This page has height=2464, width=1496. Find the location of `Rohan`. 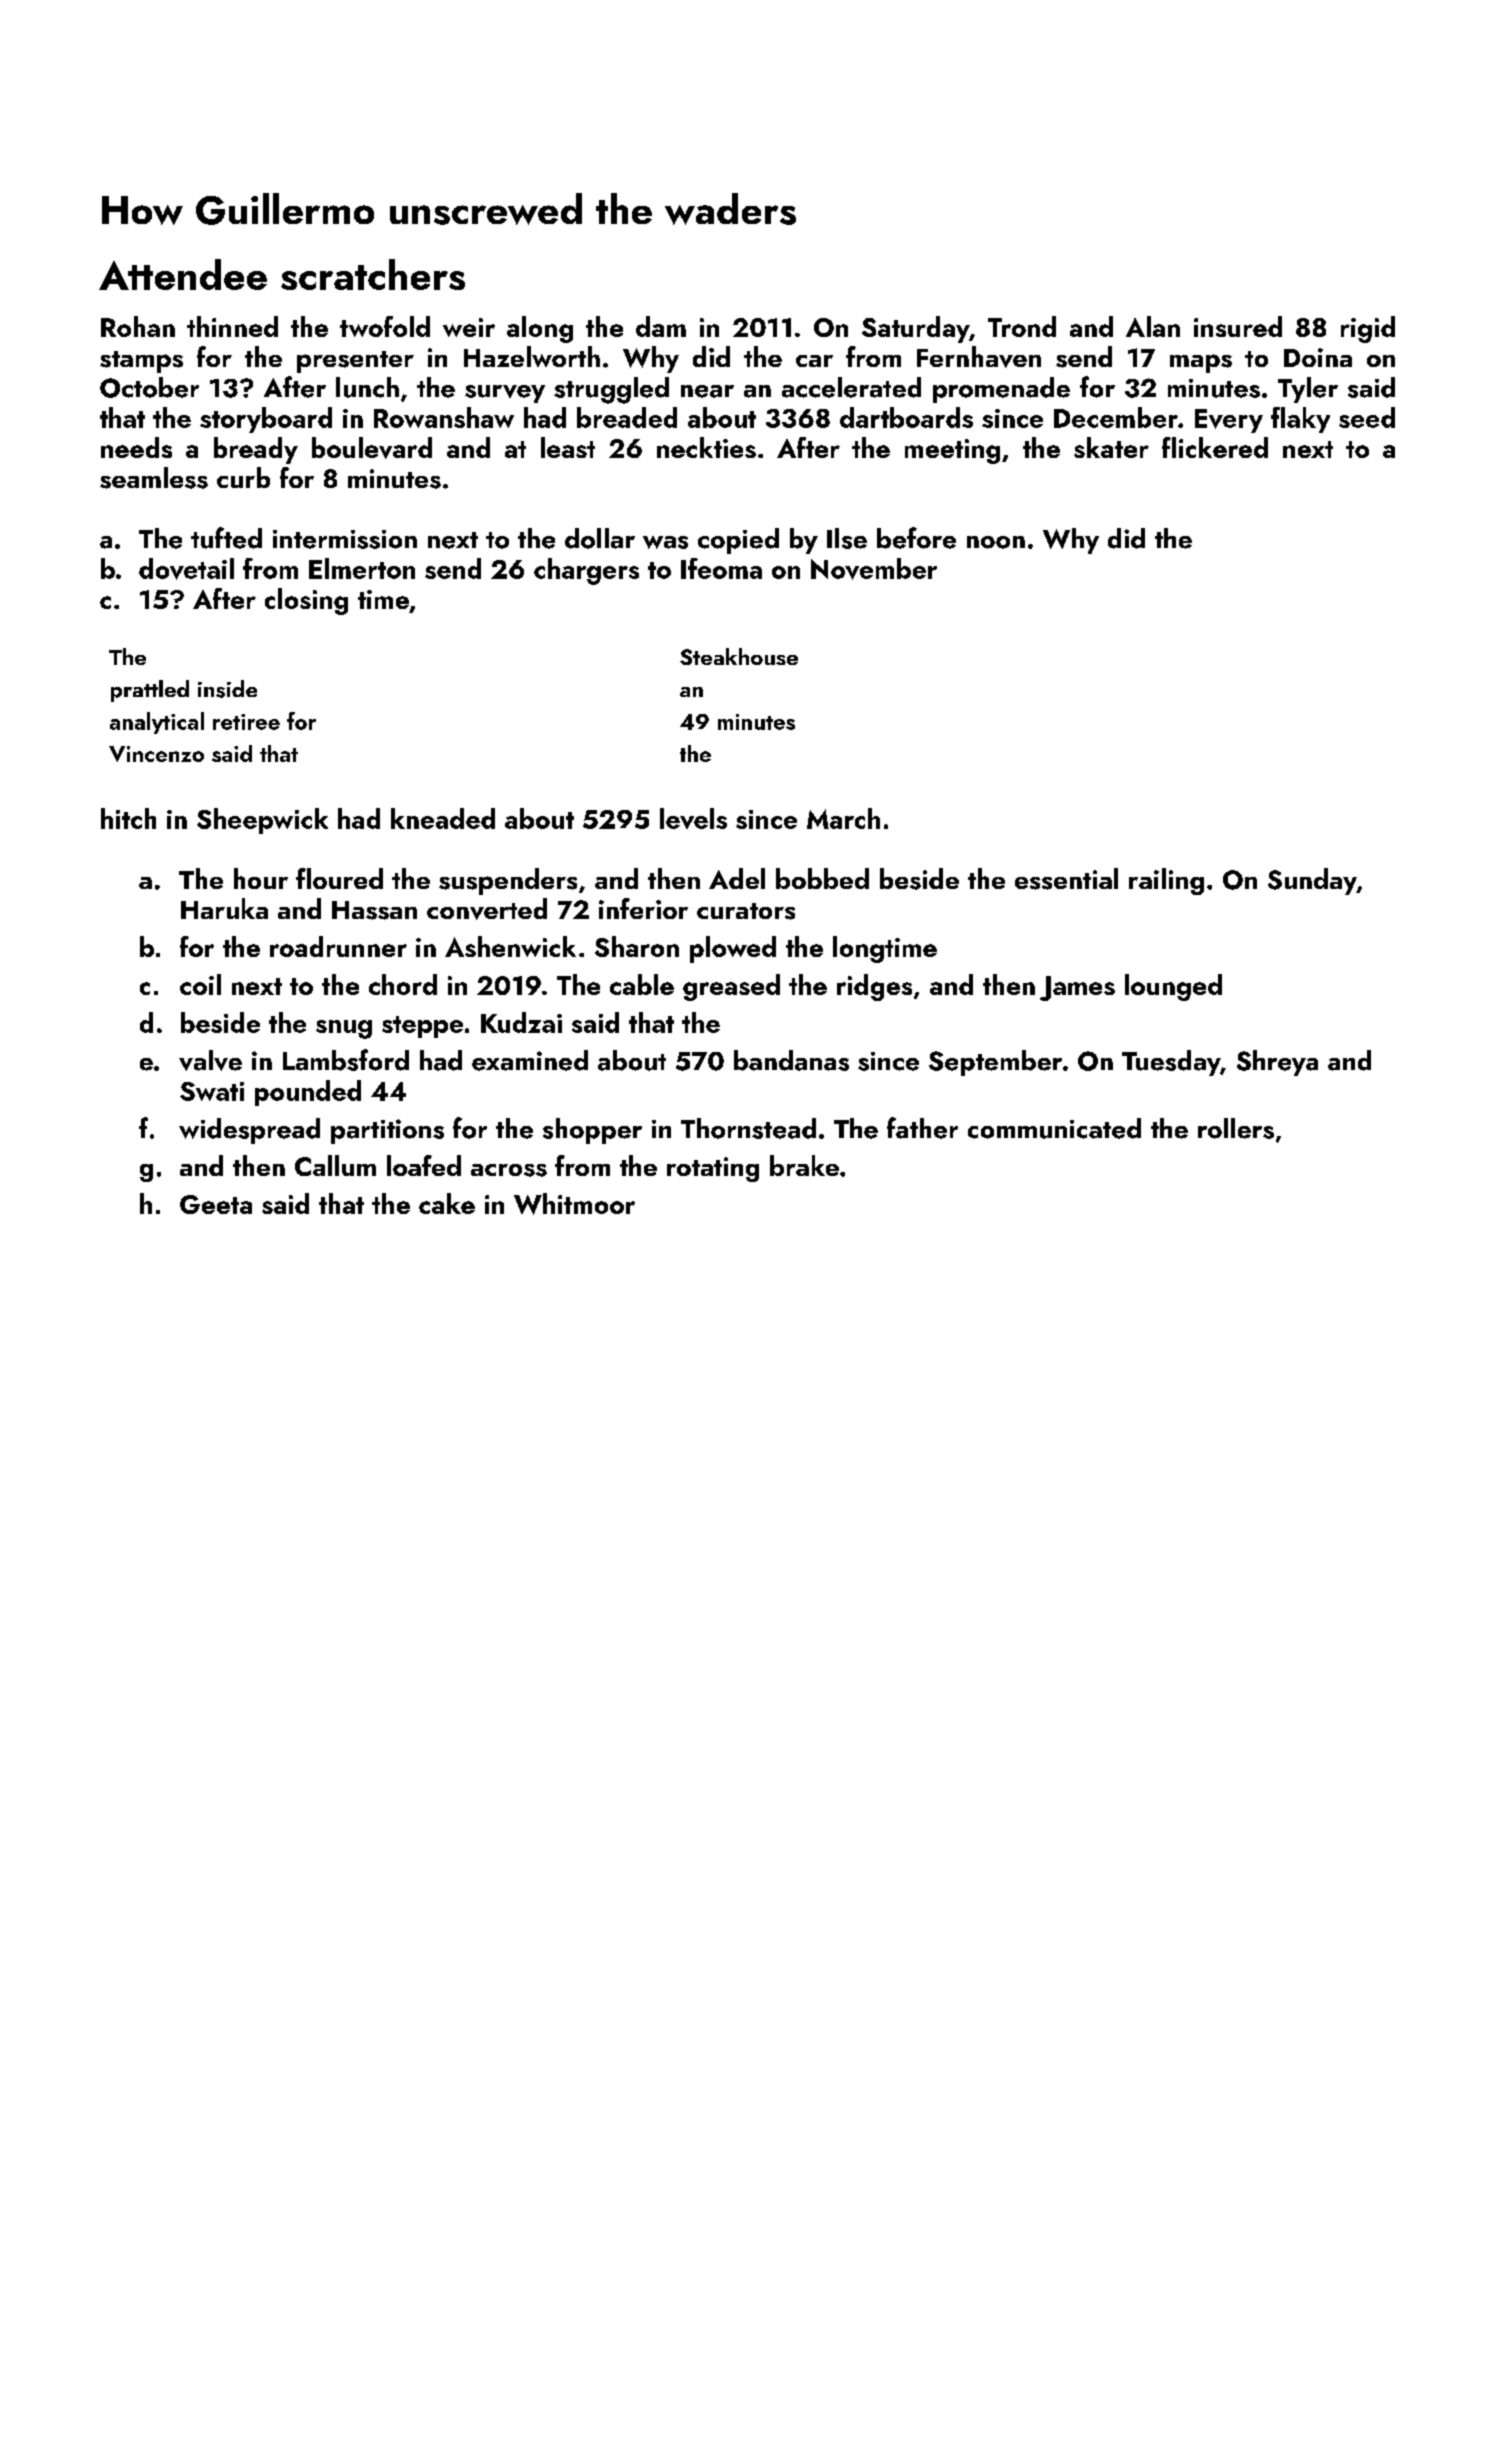

Rohan is located at coordinates (138, 326).
